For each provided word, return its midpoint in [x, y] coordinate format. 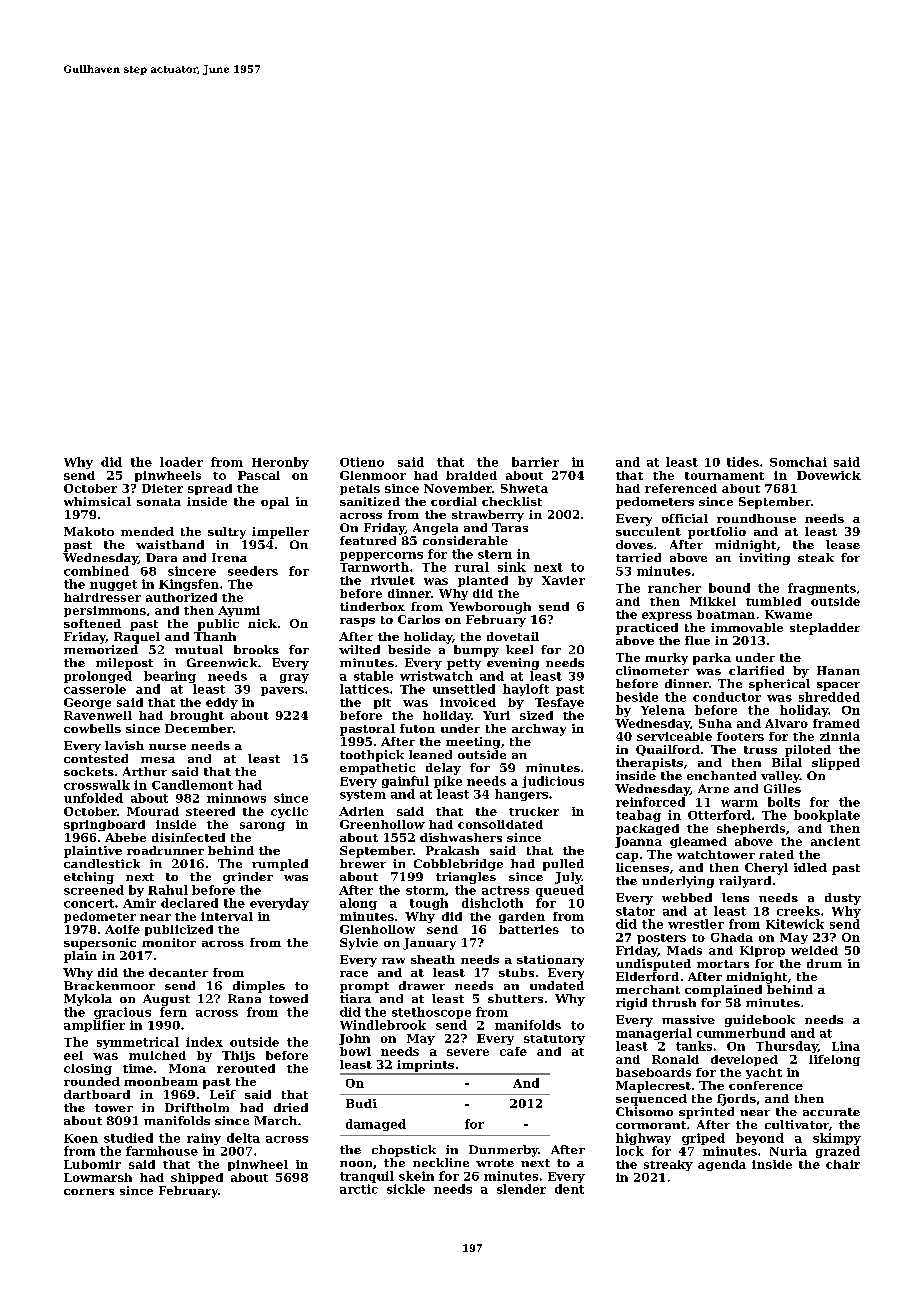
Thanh [215, 636]
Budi [361, 1103]
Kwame [788, 614]
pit [382, 703]
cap [627, 857]
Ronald [675, 1059]
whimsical [97, 501]
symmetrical [138, 1043]
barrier [535, 462]
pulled [563, 865]
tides [743, 462]
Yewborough [490, 608]
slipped [836, 764]
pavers [282, 691]
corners [89, 1192]
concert [89, 903]
